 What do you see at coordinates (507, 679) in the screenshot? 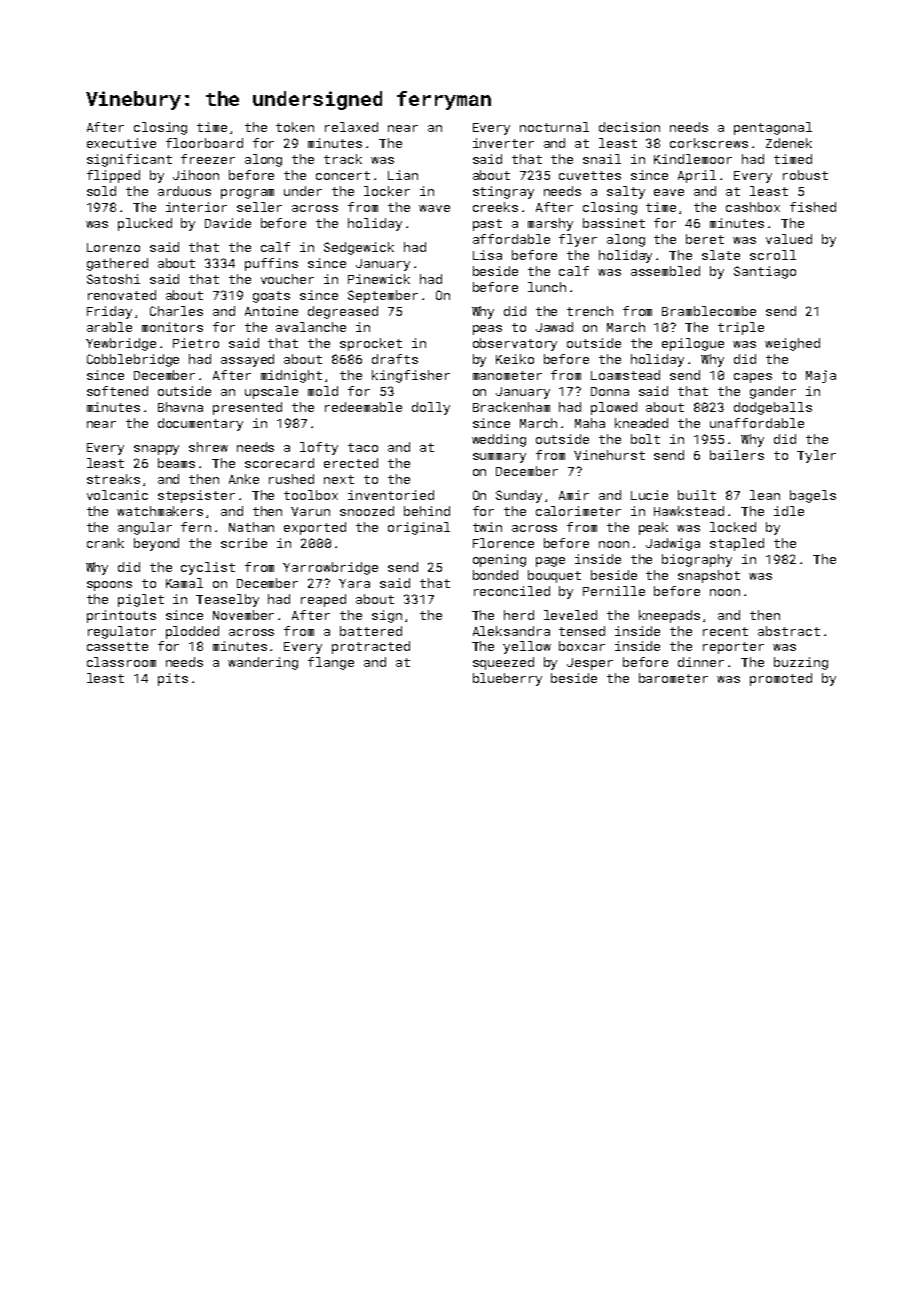
I see `blueberry` at bounding box center [507, 679].
